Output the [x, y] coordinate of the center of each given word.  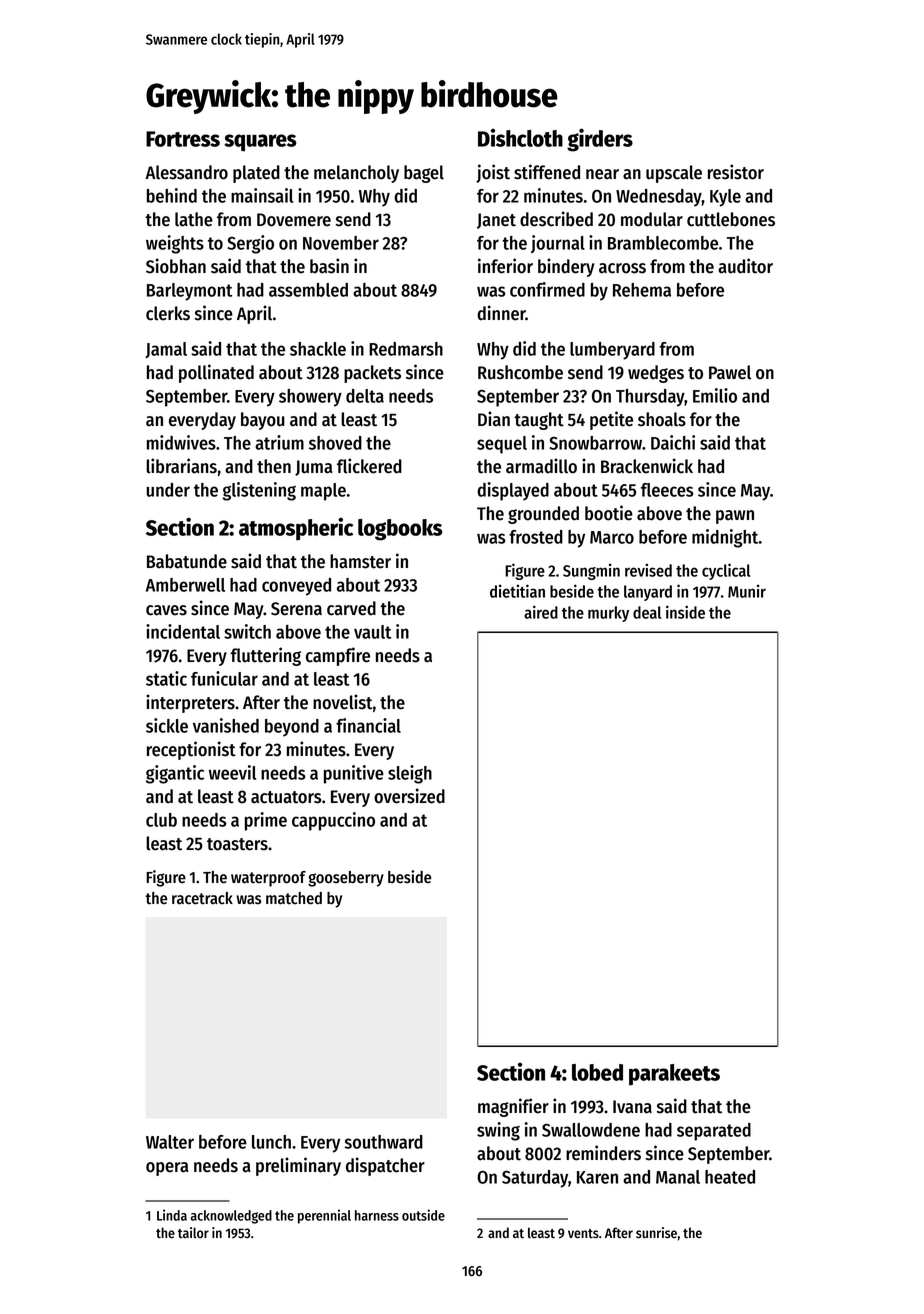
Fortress [183, 139]
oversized [409, 796]
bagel [424, 174]
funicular [224, 678]
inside [685, 612]
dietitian [517, 591]
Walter [170, 1142]
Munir [747, 591]
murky [608, 614]
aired [541, 612]
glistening [259, 491]
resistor [736, 172]
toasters [237, 844]
